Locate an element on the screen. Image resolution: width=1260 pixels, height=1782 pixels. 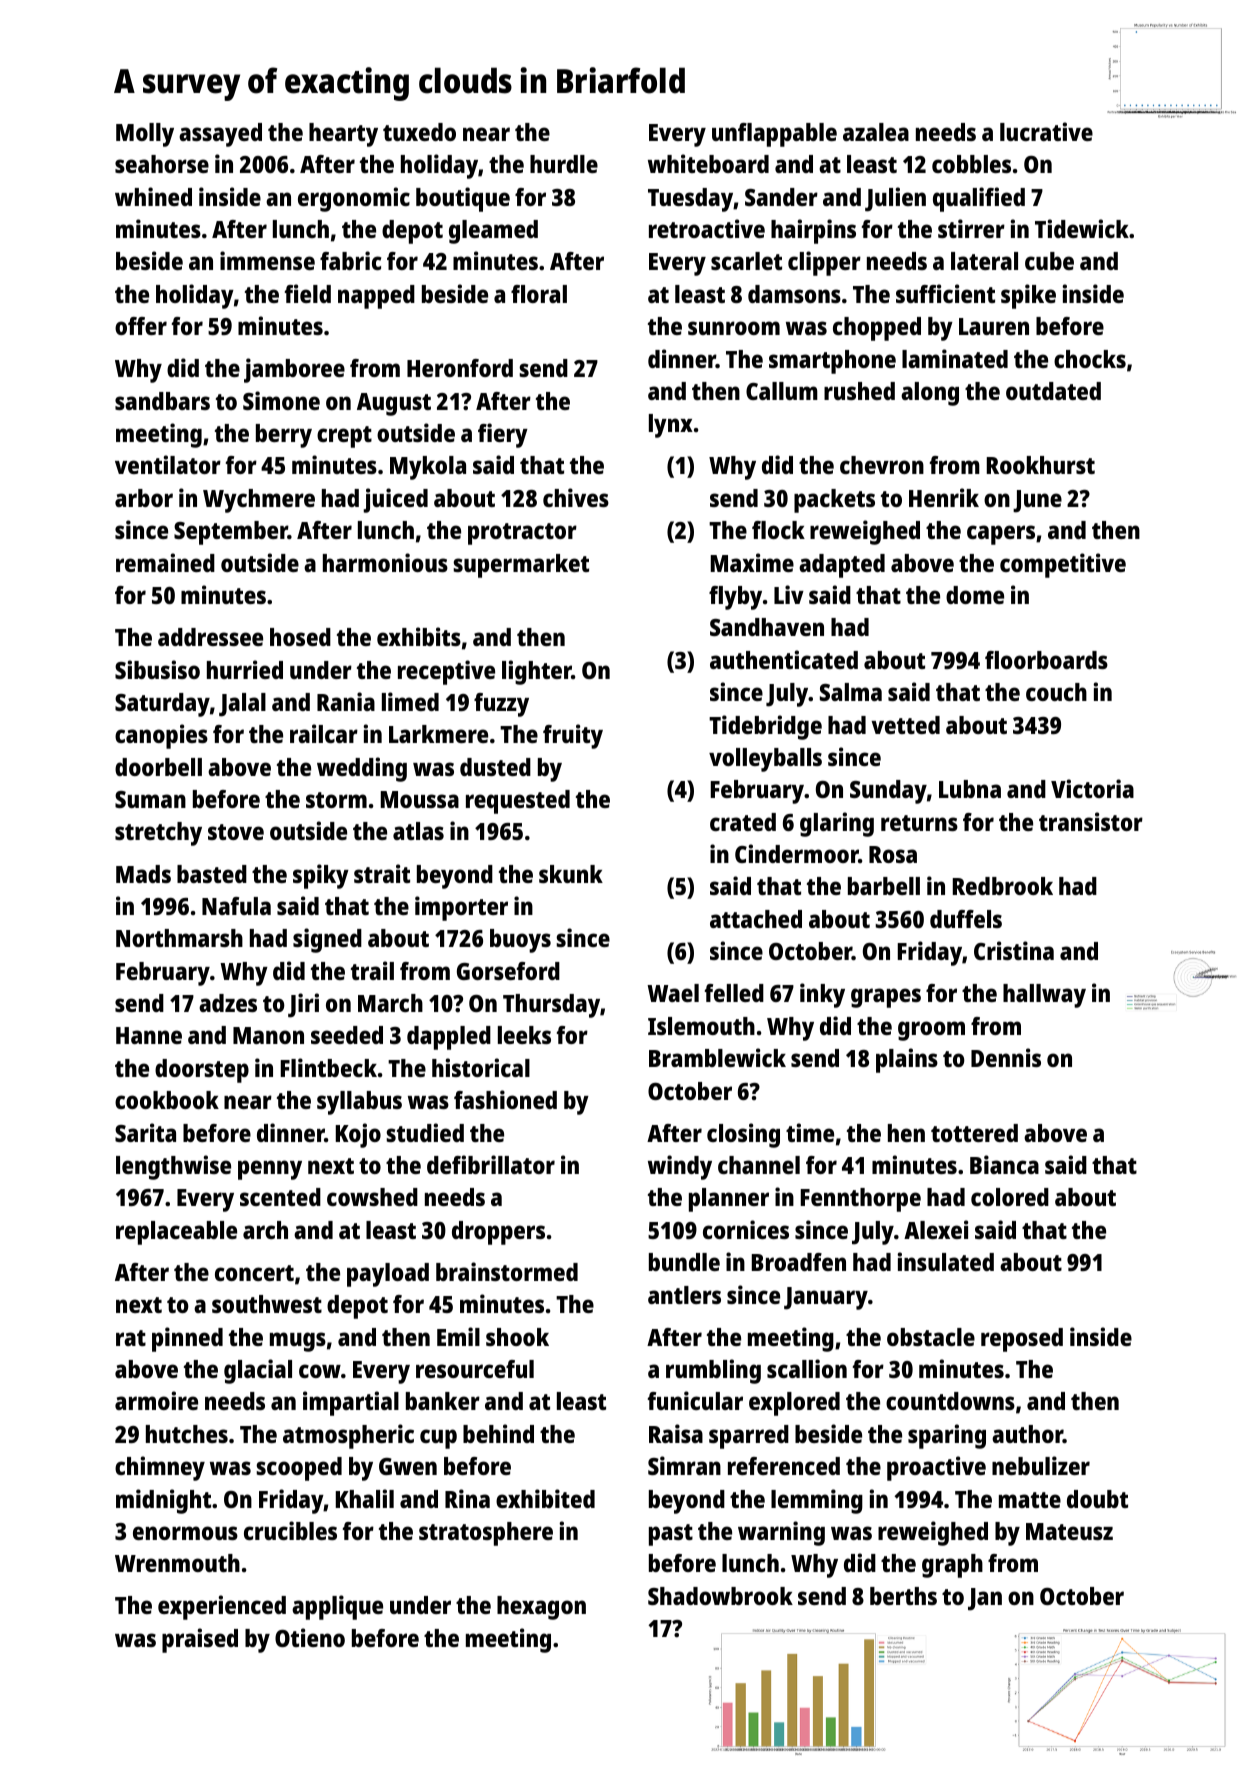
hexagon is located at coordinates (541, 1608).
